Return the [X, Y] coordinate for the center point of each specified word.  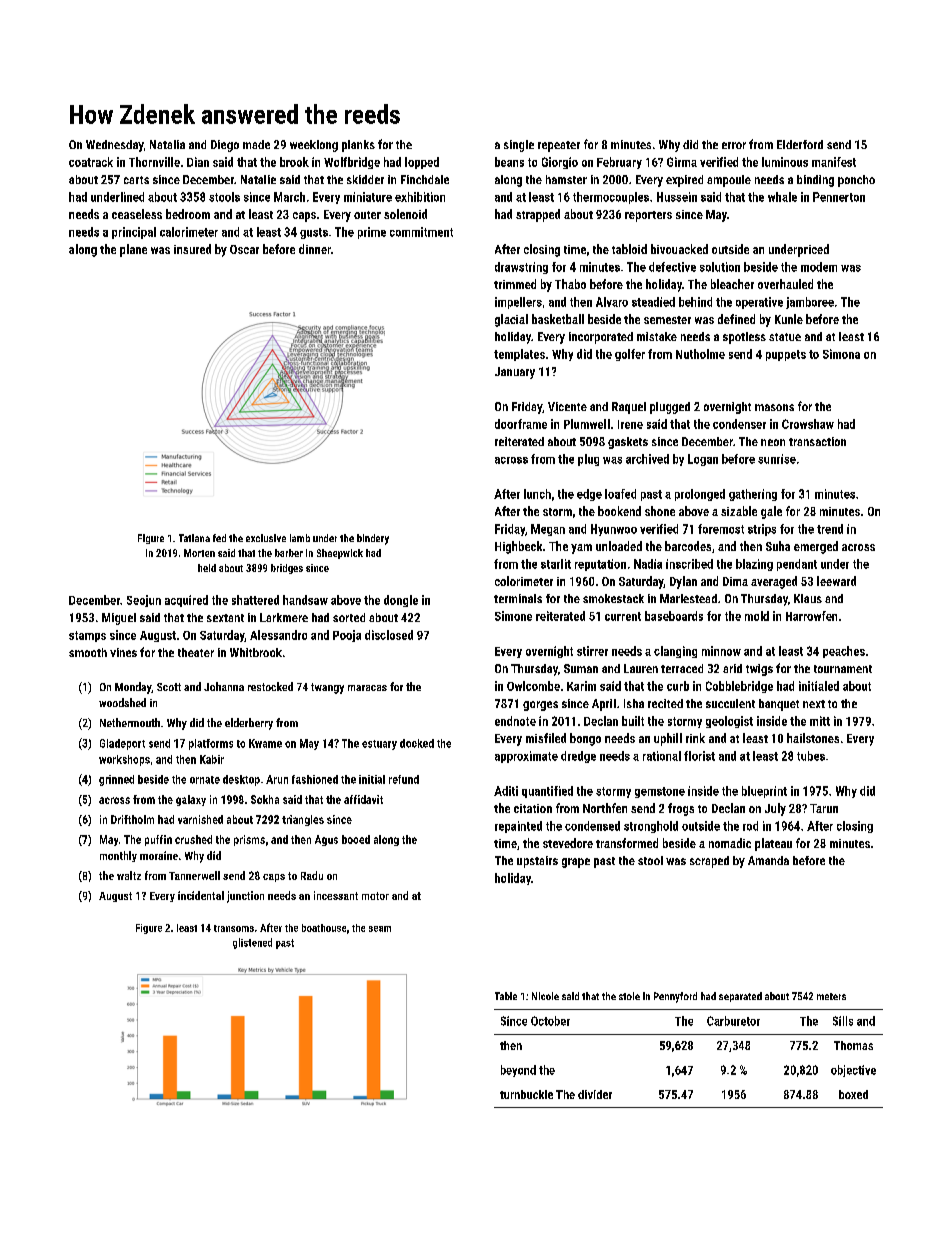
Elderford [800, 144]
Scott [169, 687]
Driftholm [132, 819]
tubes [811, 756]
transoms [234, 928]
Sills [843, 1021]
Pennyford [675, 997]
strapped [538, 215]
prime [372, 233]
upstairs [537, 862]
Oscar [244, 249]
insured [192, 249]
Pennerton [839, 197]
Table [506, 996]
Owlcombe [533, 686]
